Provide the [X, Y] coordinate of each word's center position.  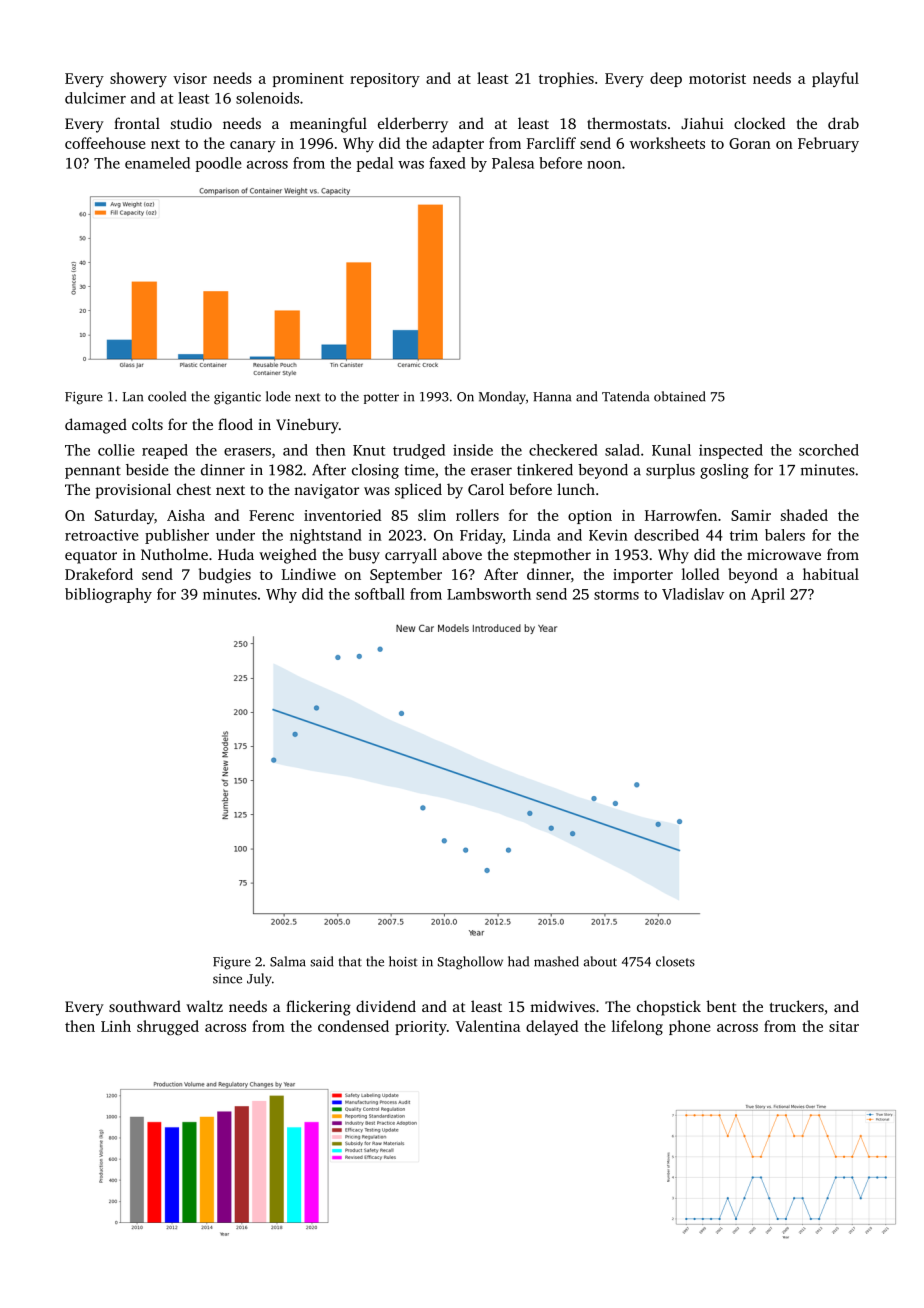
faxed [447, 163]
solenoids [267, 98]
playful [835, 79]
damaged [96, 426]
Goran [750, 143]
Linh [116, 1026]
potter [381, 398]
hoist [403, 961]
